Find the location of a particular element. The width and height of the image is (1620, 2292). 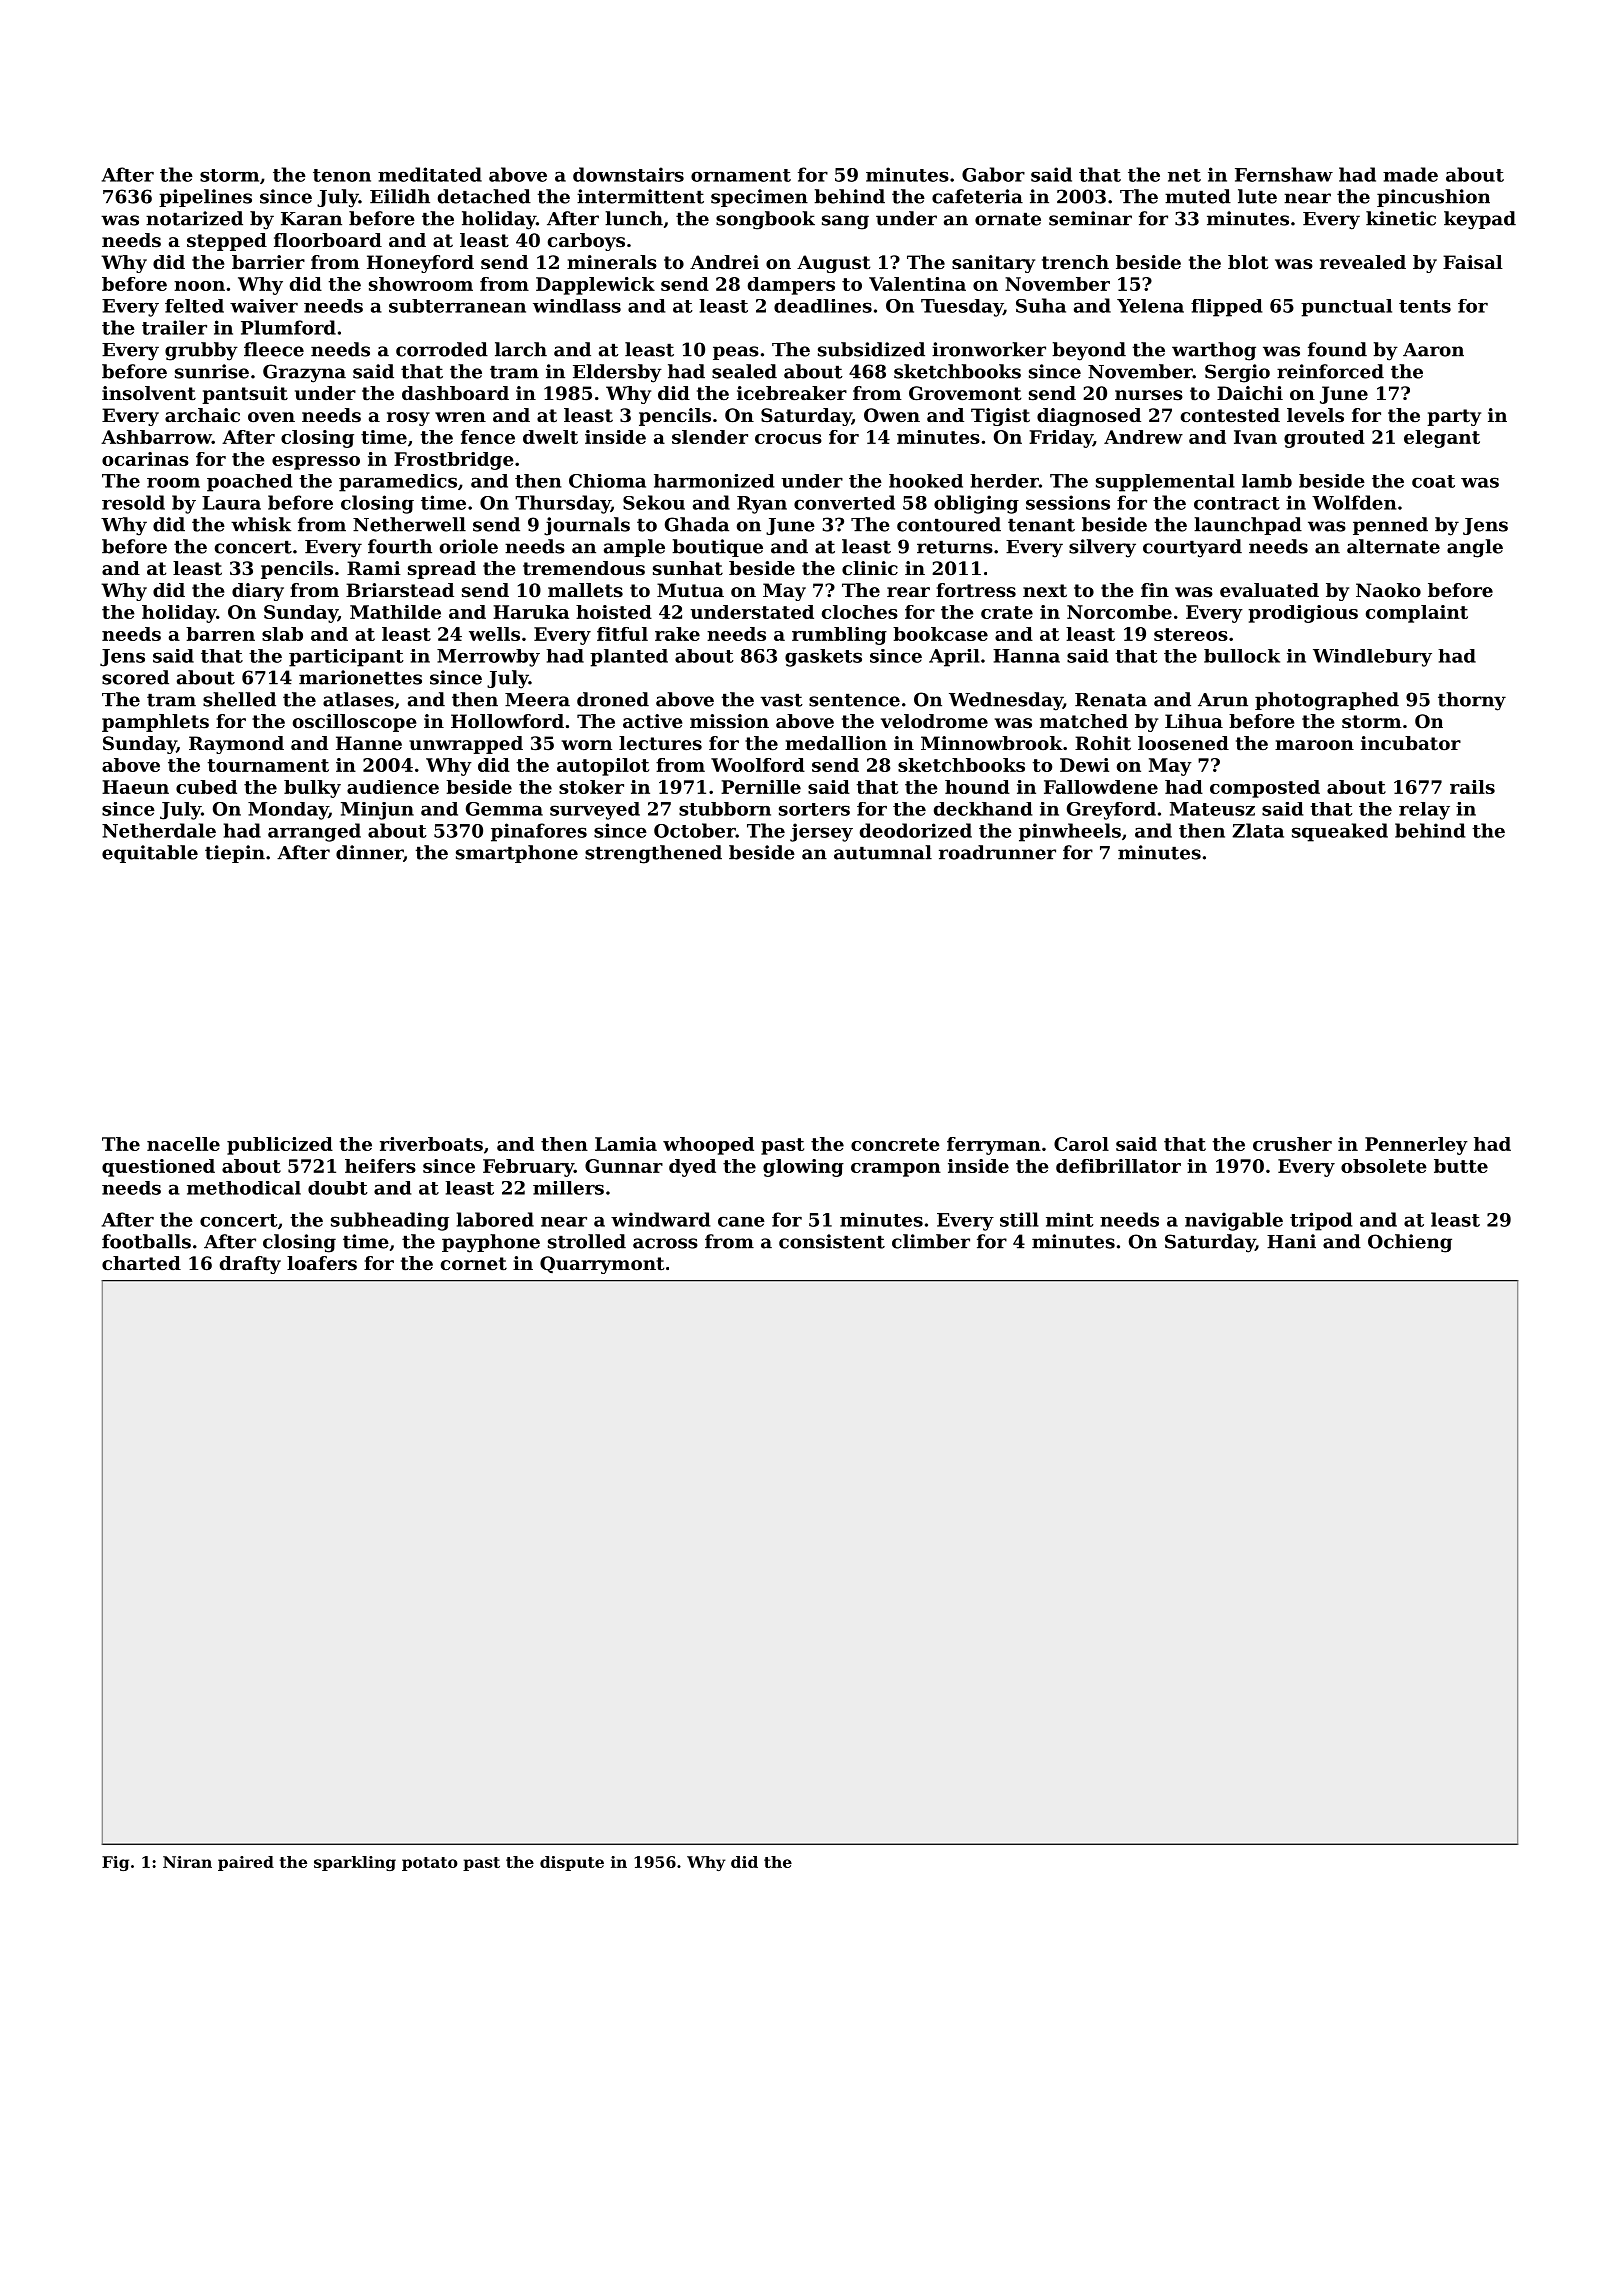

whooped is located at coordinates (708, 1146).
